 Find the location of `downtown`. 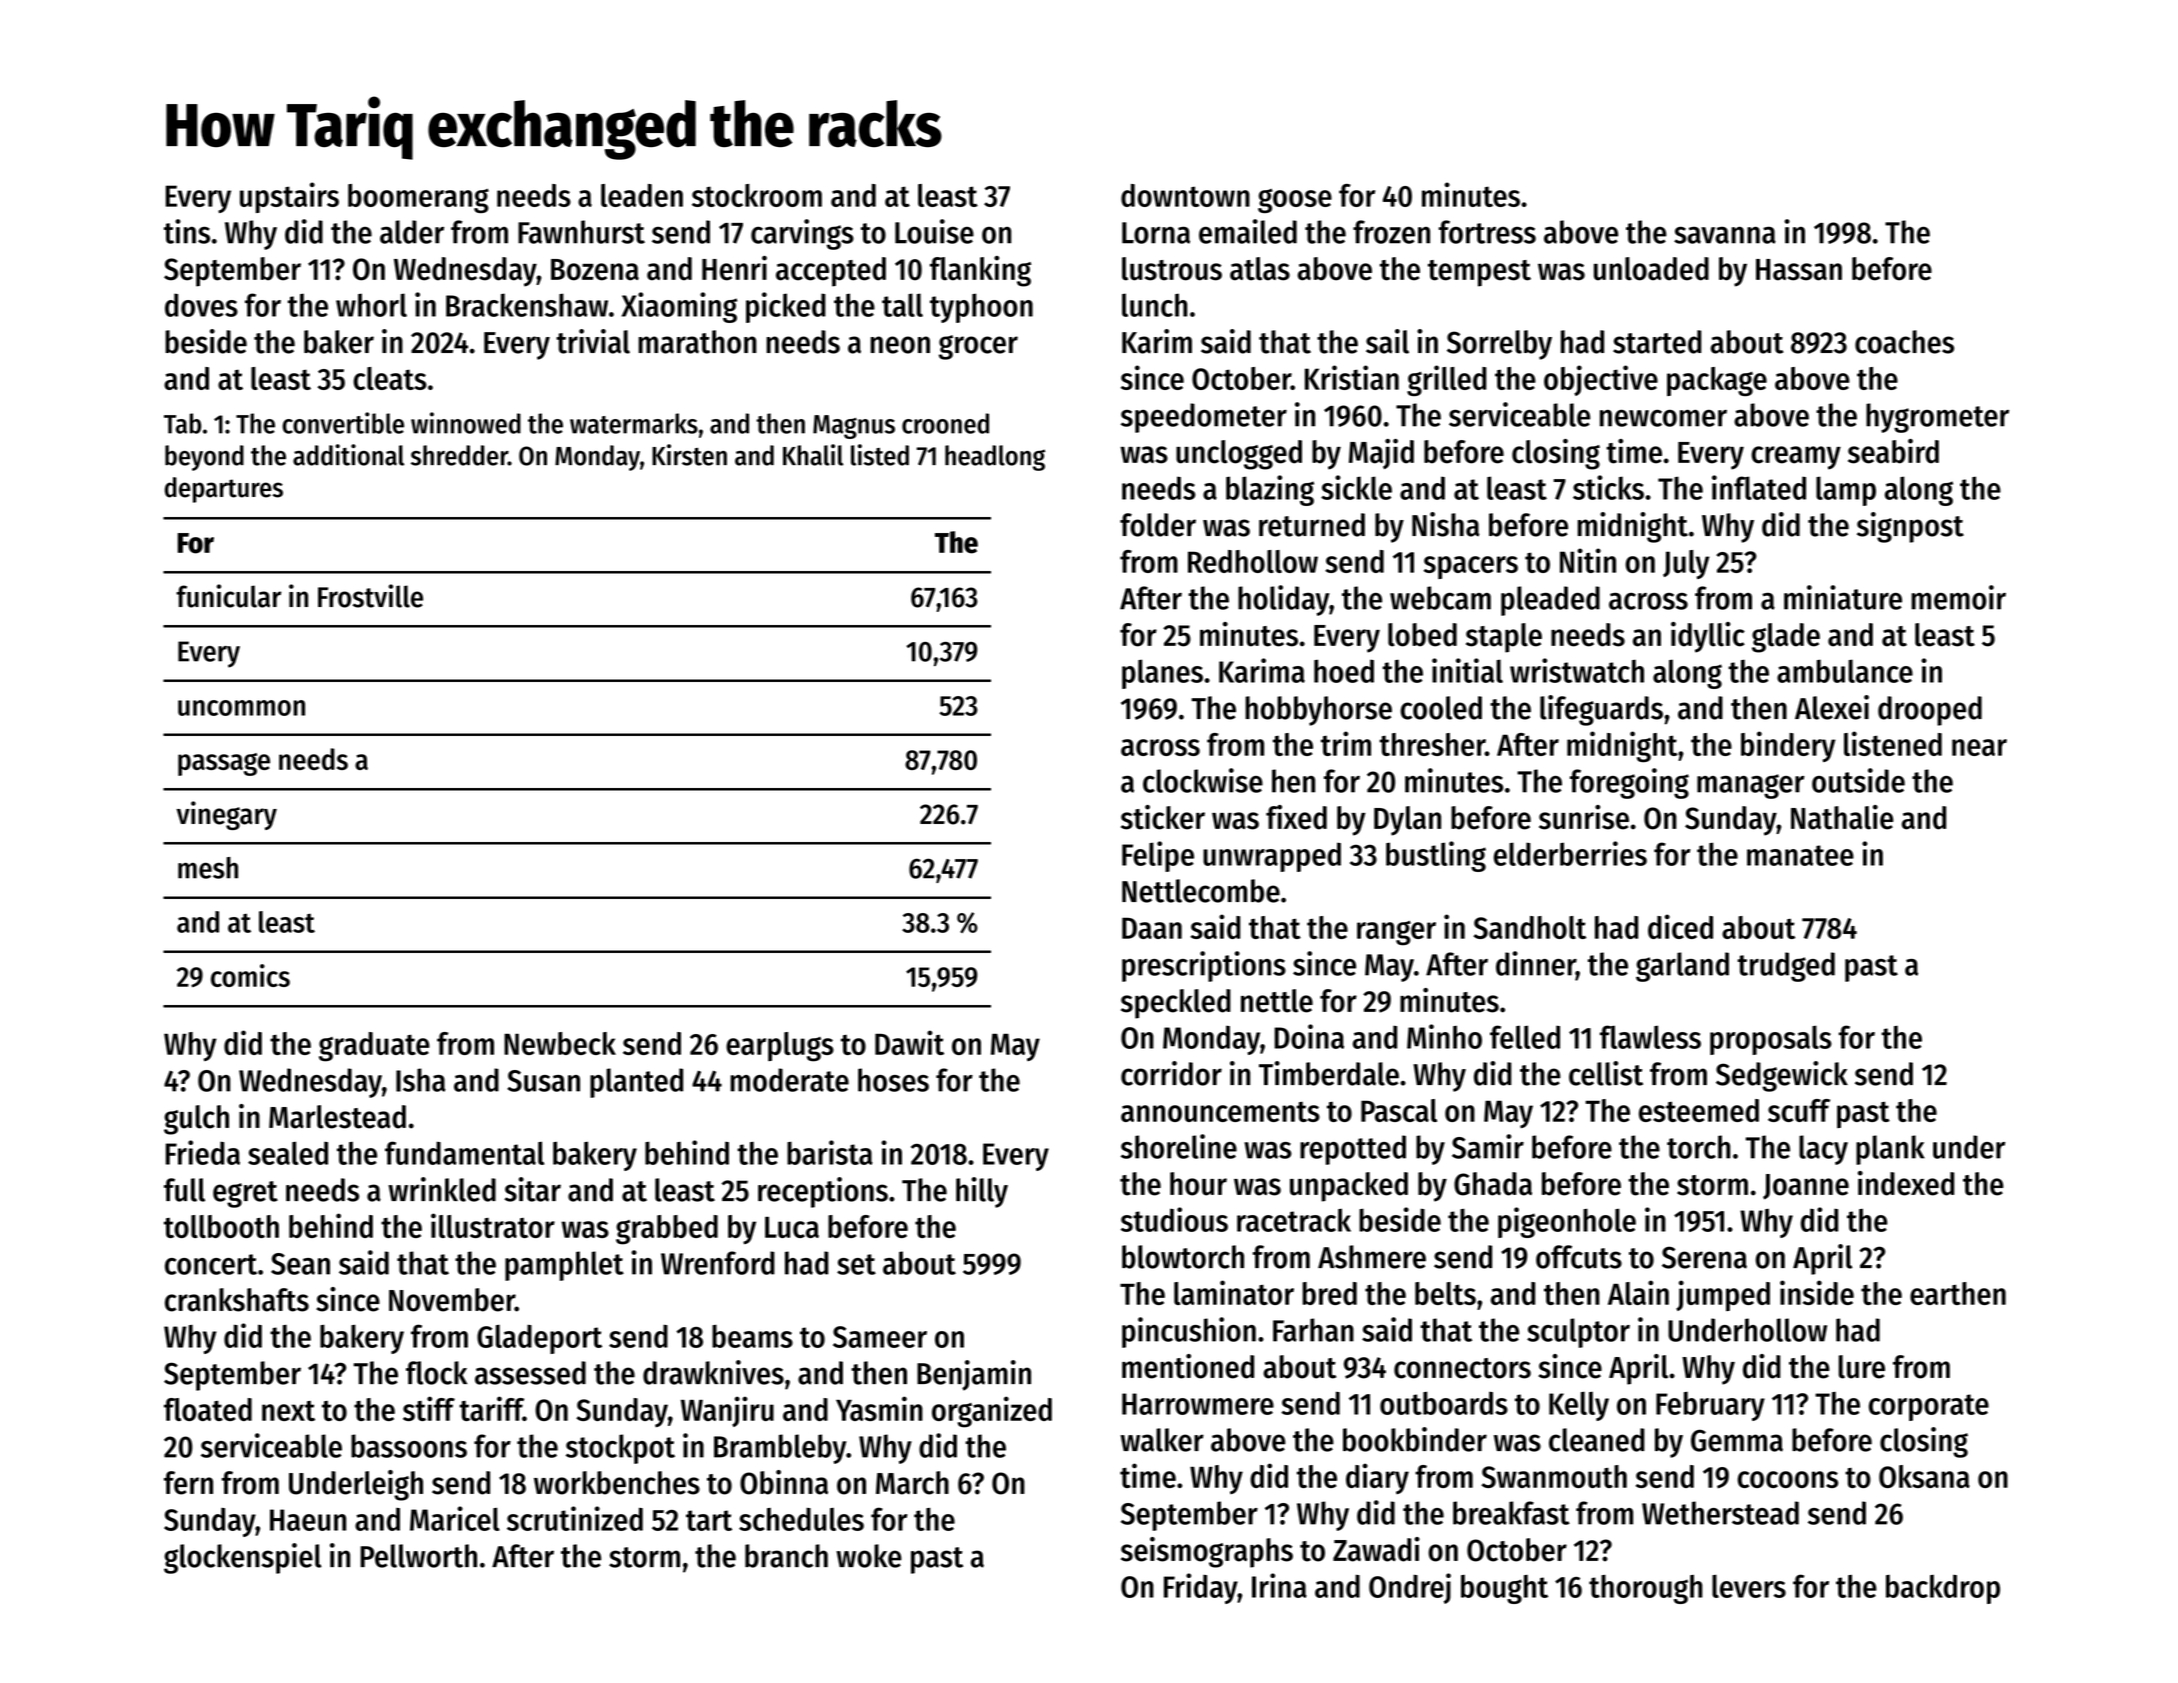

downtown is located at coordinates (1185, 195).
